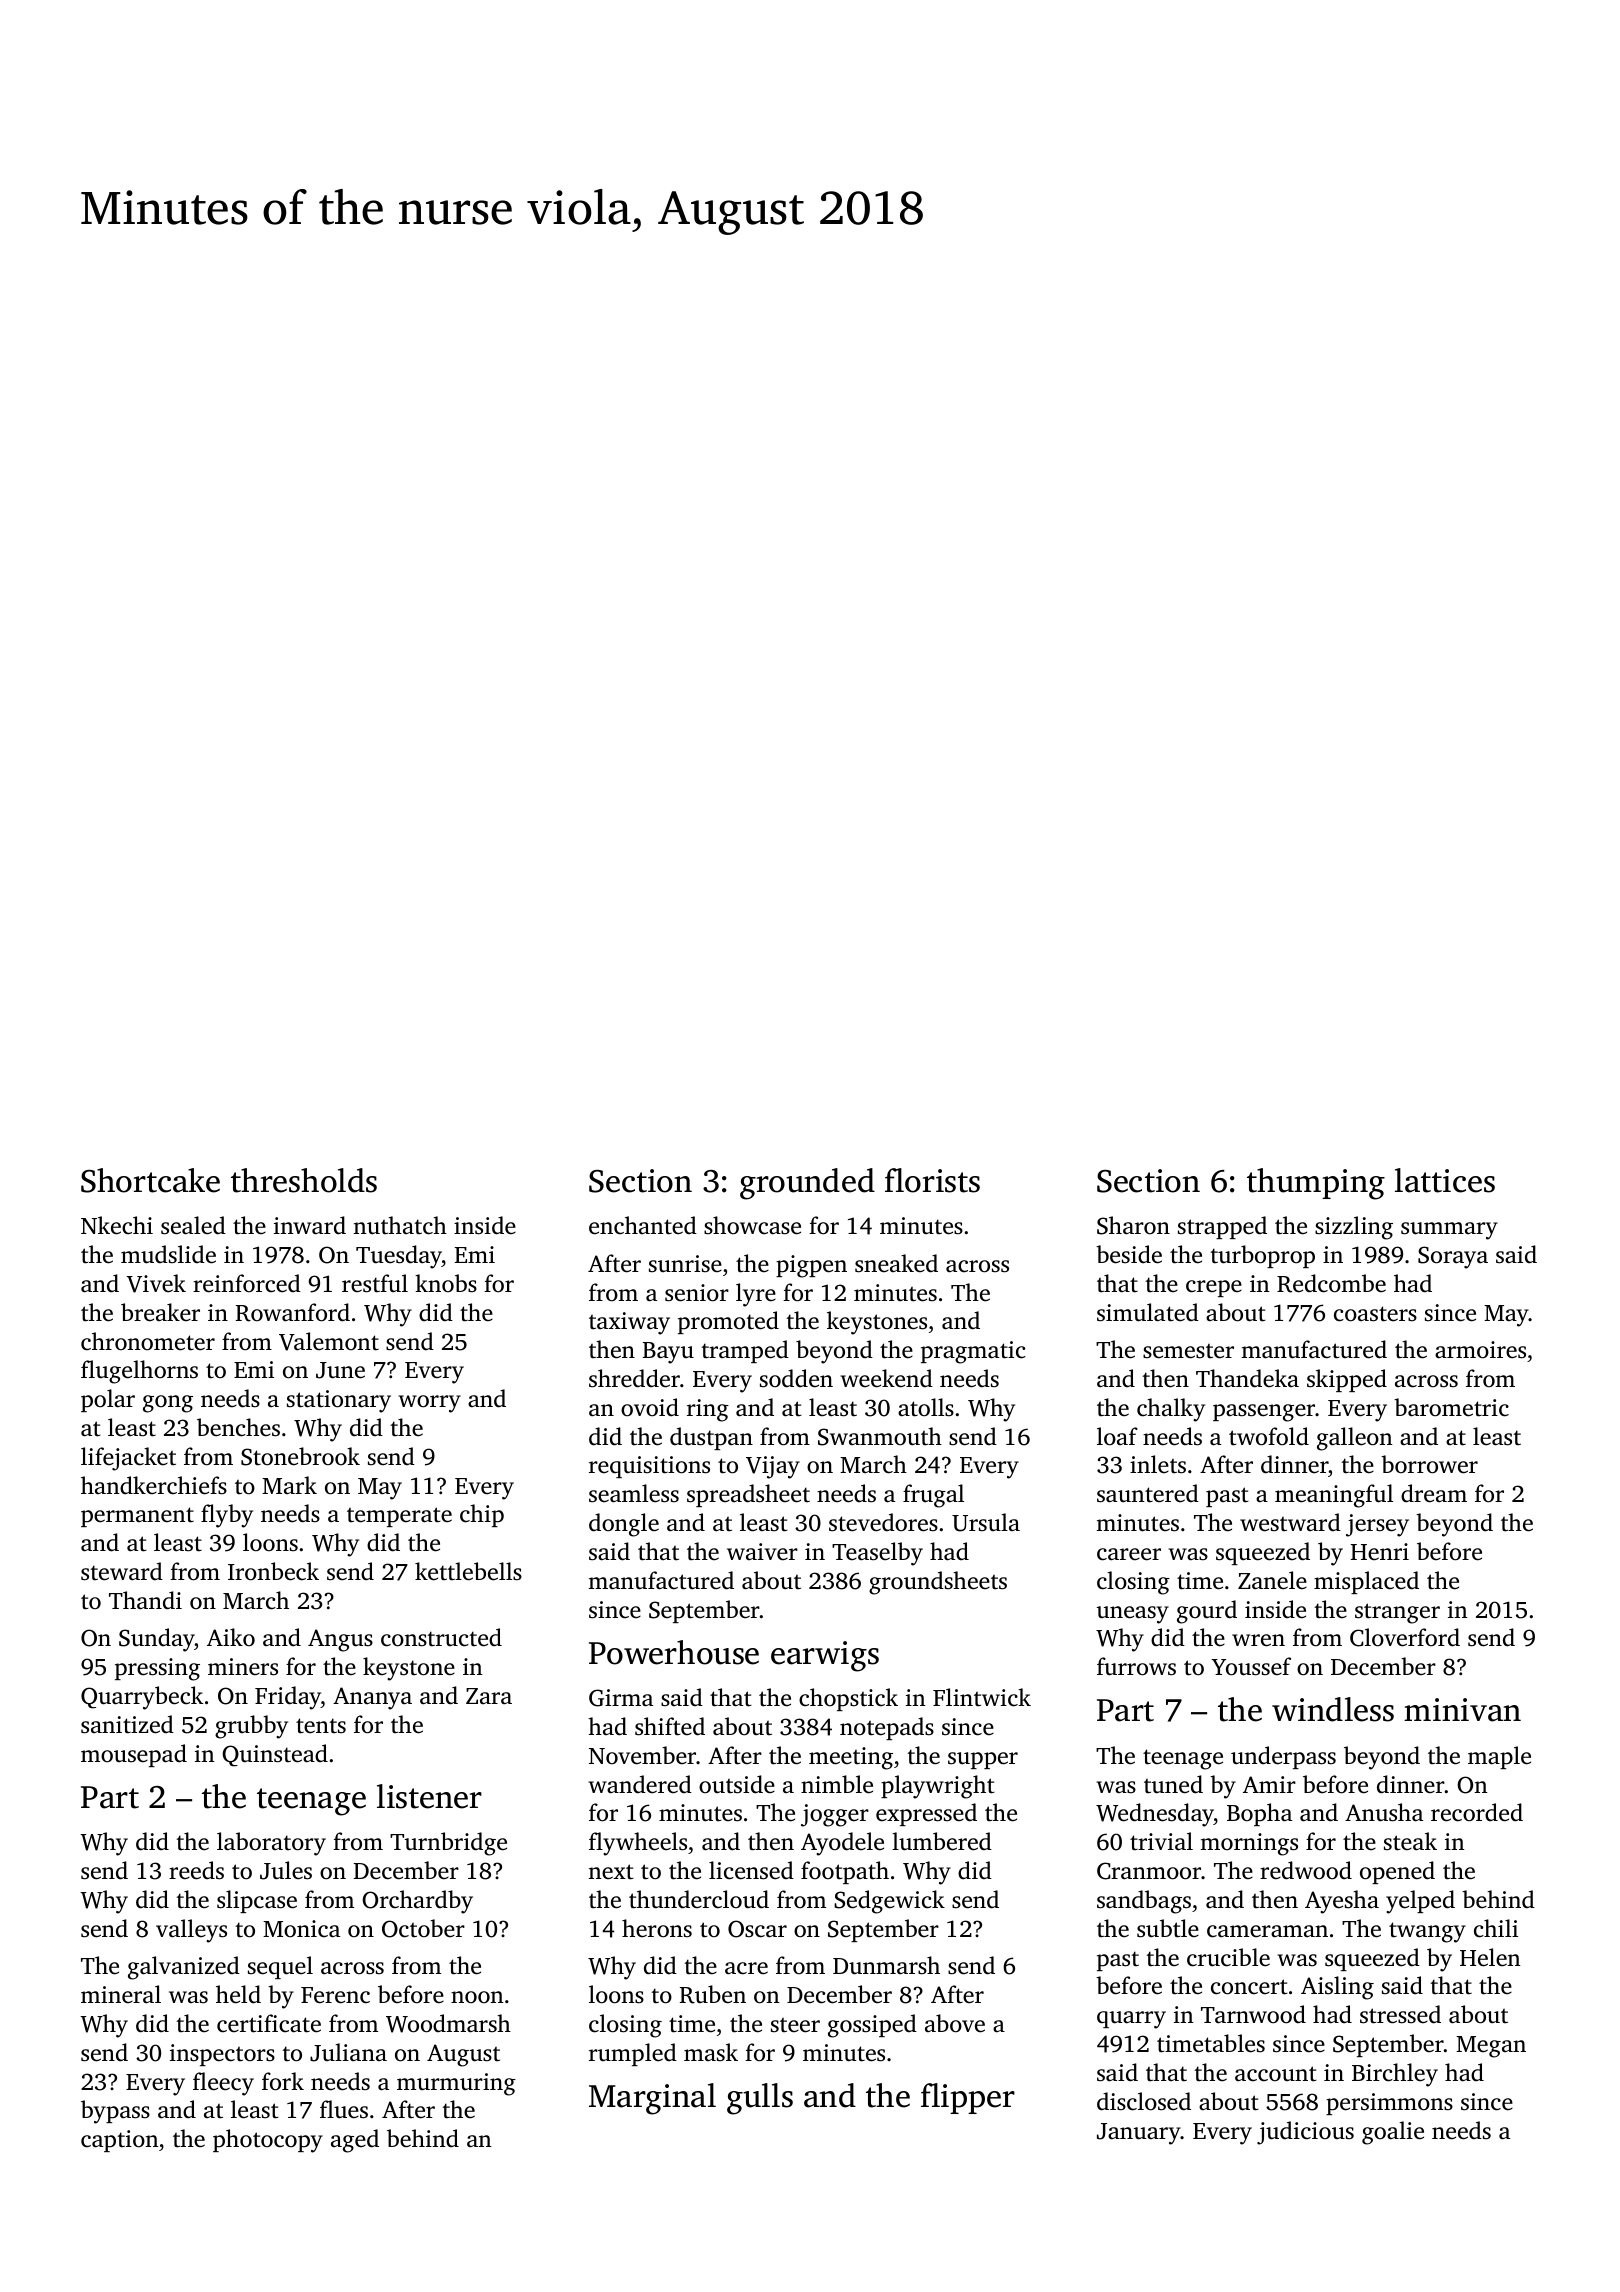 The image size is (1620, 2292). What do you see at coordinates (275, 1755) in the document?
I see `Quinstead` at bounding box center [275, 1755].
